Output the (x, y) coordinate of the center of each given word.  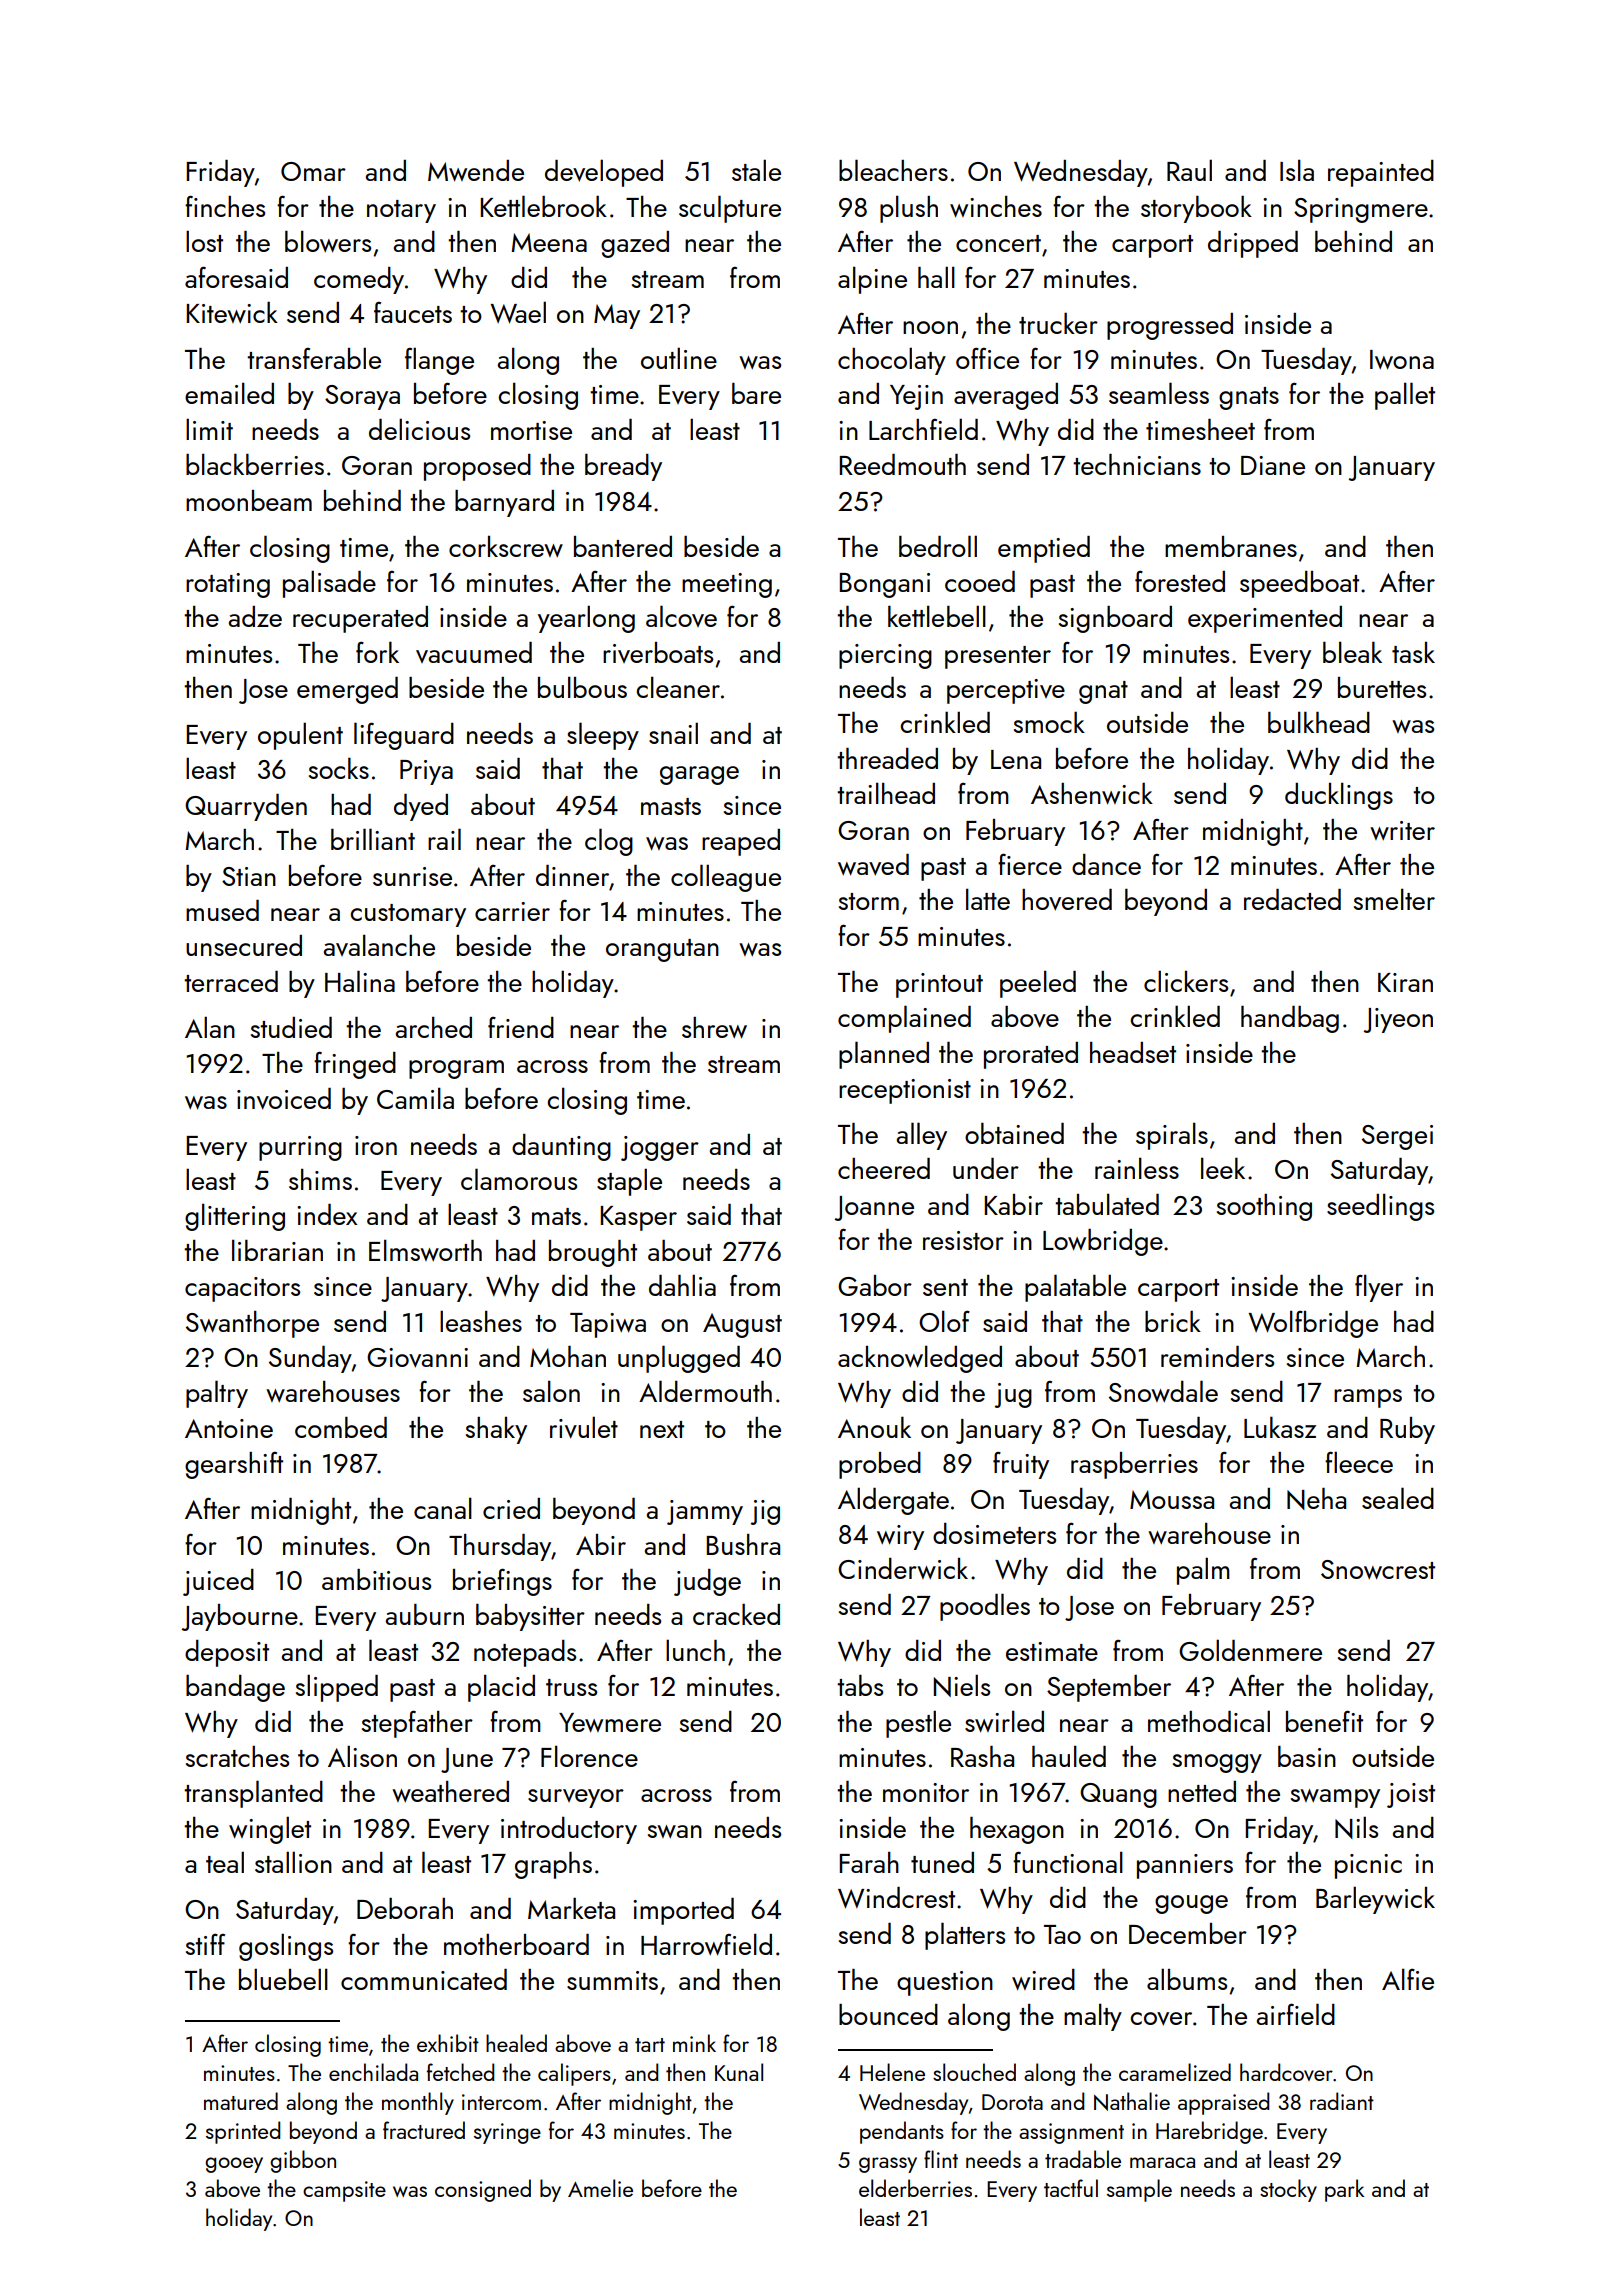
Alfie (1408, 1979)
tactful (1071, 2188)
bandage (235, 1688)
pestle (918, 1724)
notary (401, 211)
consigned (483, 2190)
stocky (1288, 2190)
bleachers (893, 170)
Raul (1189, 170)
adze (255, 616)
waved (873, 865)
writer (1402, 830)
